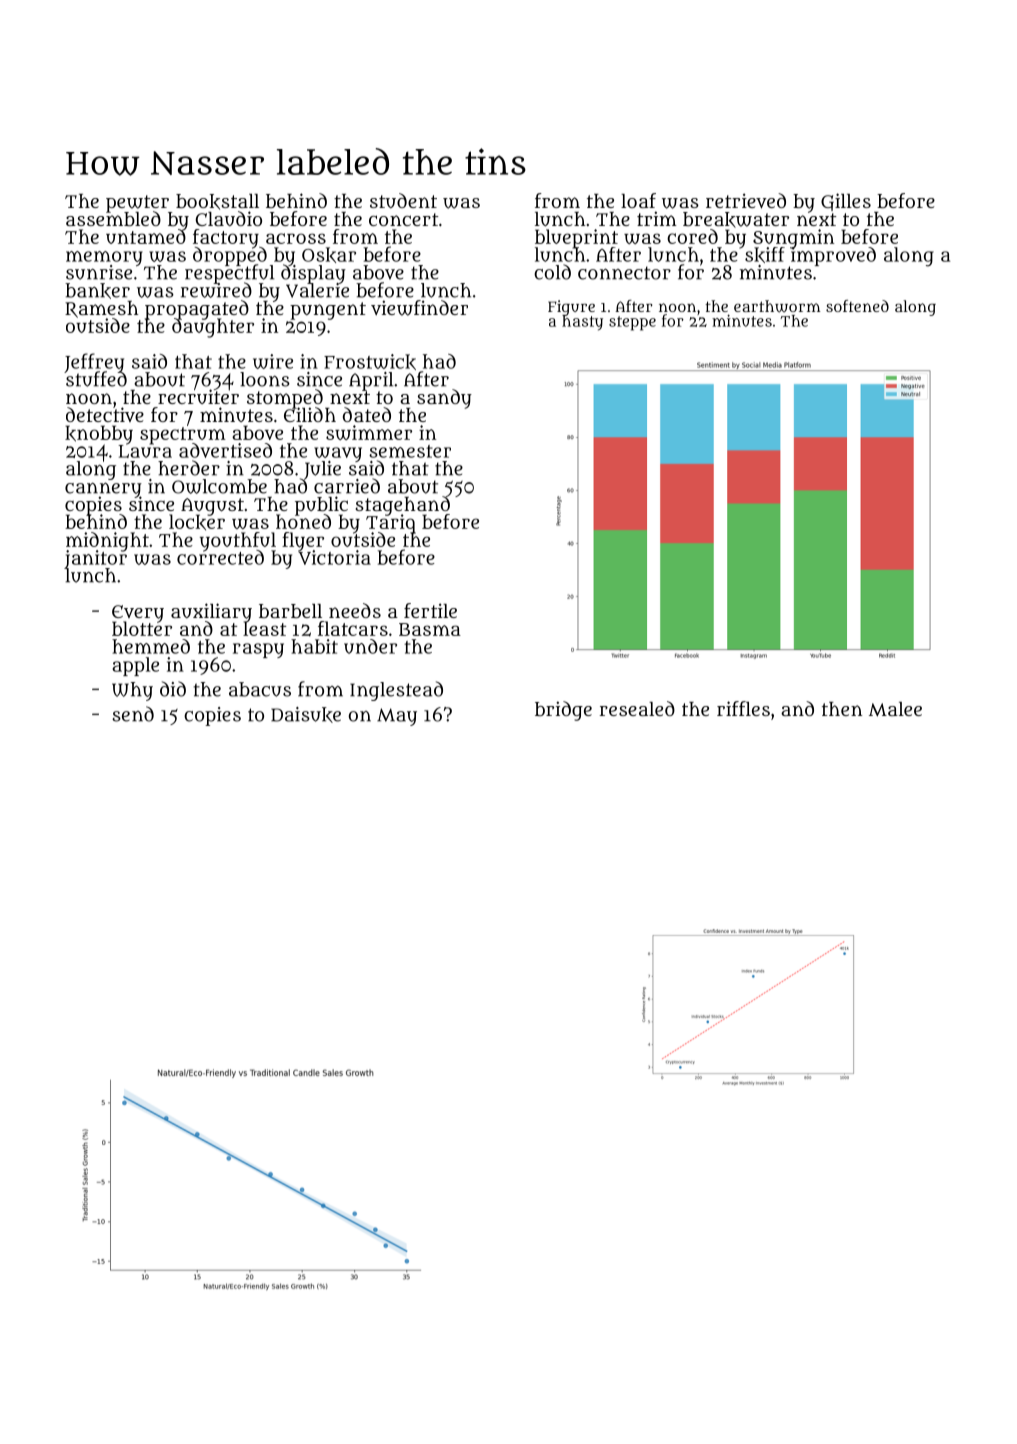 The image size is (1017, 1444). What do you see at coordinates (197, 522) in the document?
I see `locker` at bounding box center [197, 522].
